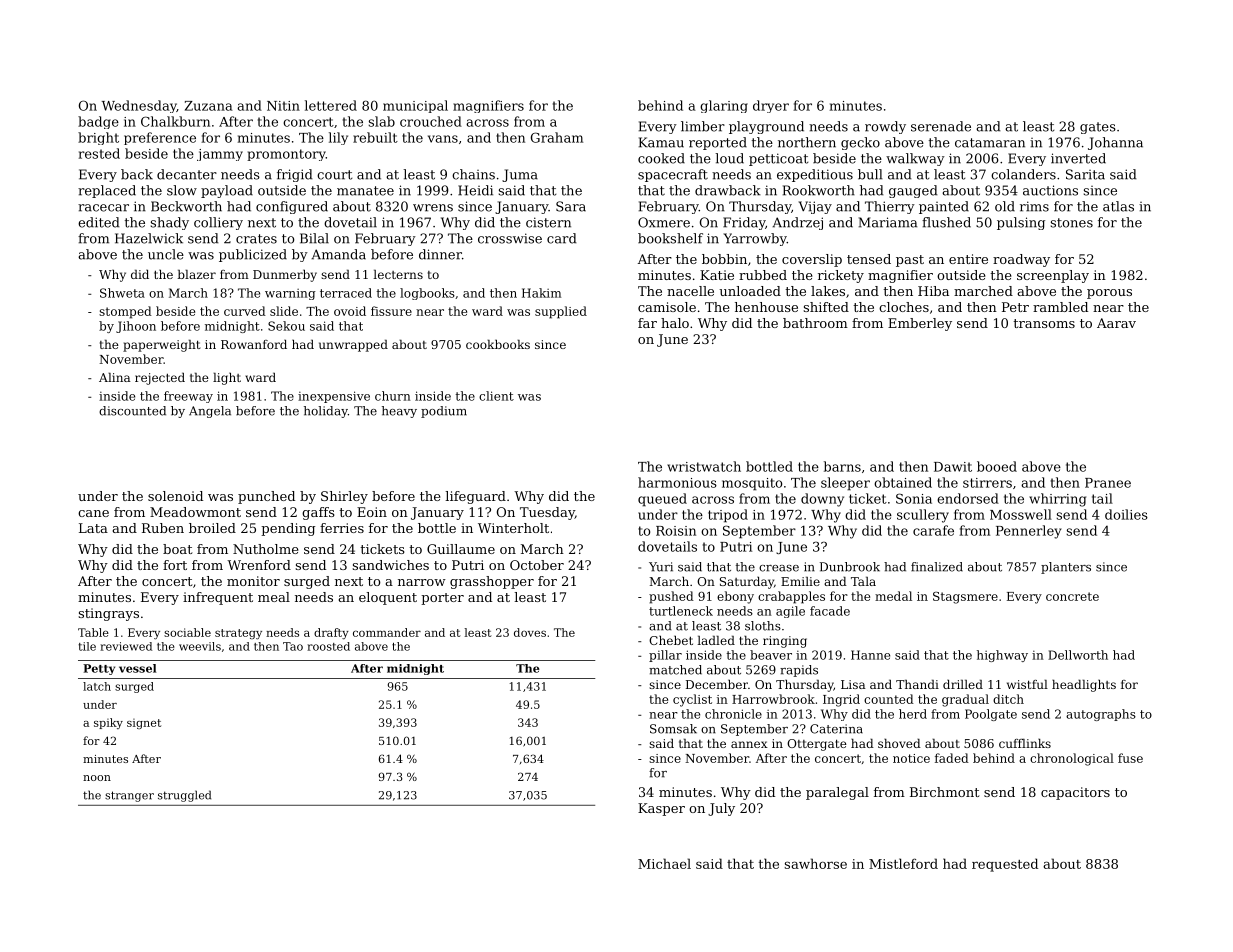  Describe the element at coordinates (729, 158) in the page. I see `loud` at that location.
